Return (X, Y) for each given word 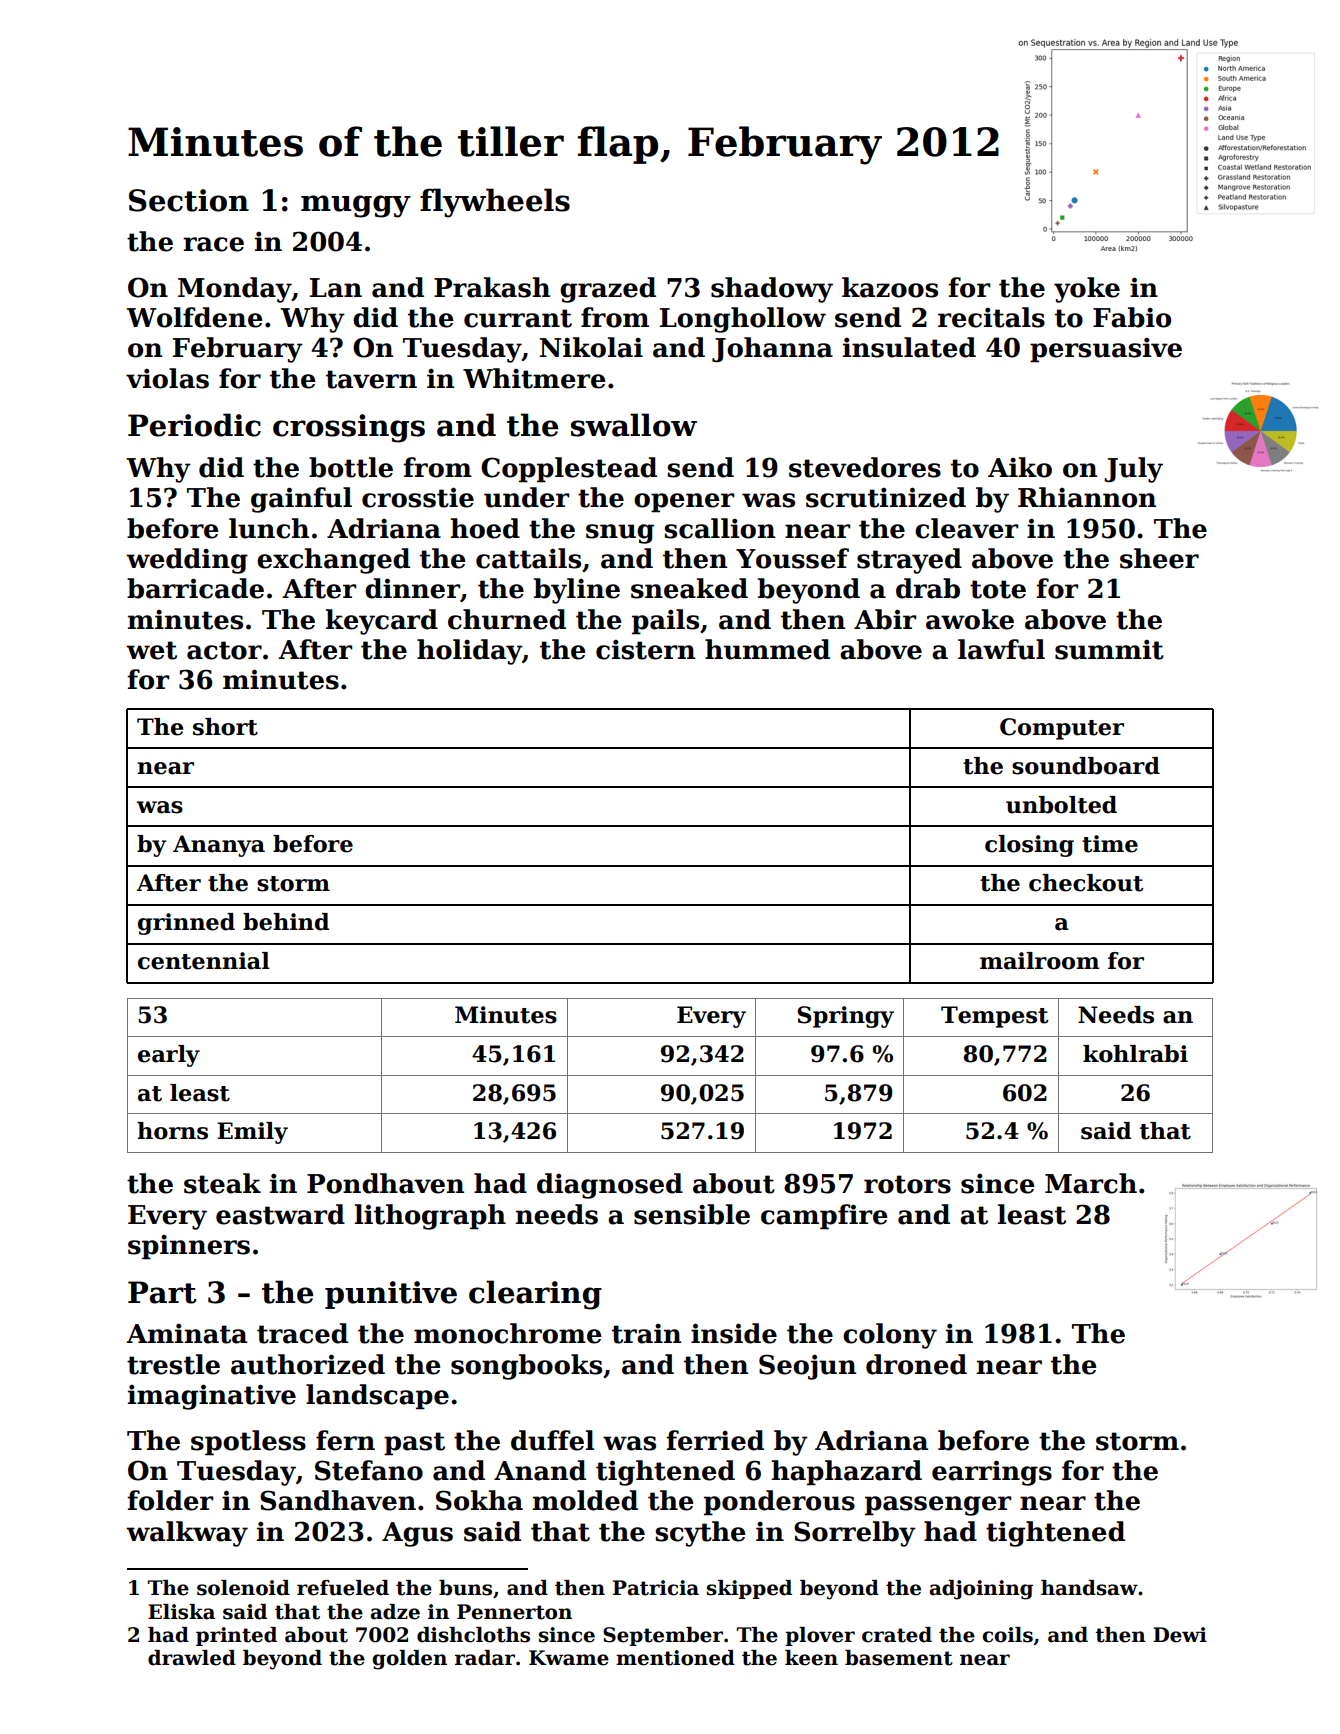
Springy (845, 1017)
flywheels (495, 203)
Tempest (994, 1017)
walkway (187, 1534)
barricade (195, 588)
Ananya (219, 846)
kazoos (890, 287)
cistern (645, 650)
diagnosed (610, 1186)
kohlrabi (1135, 1054)
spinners (189, 1247)
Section (189, 200)
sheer (1159, 558)
